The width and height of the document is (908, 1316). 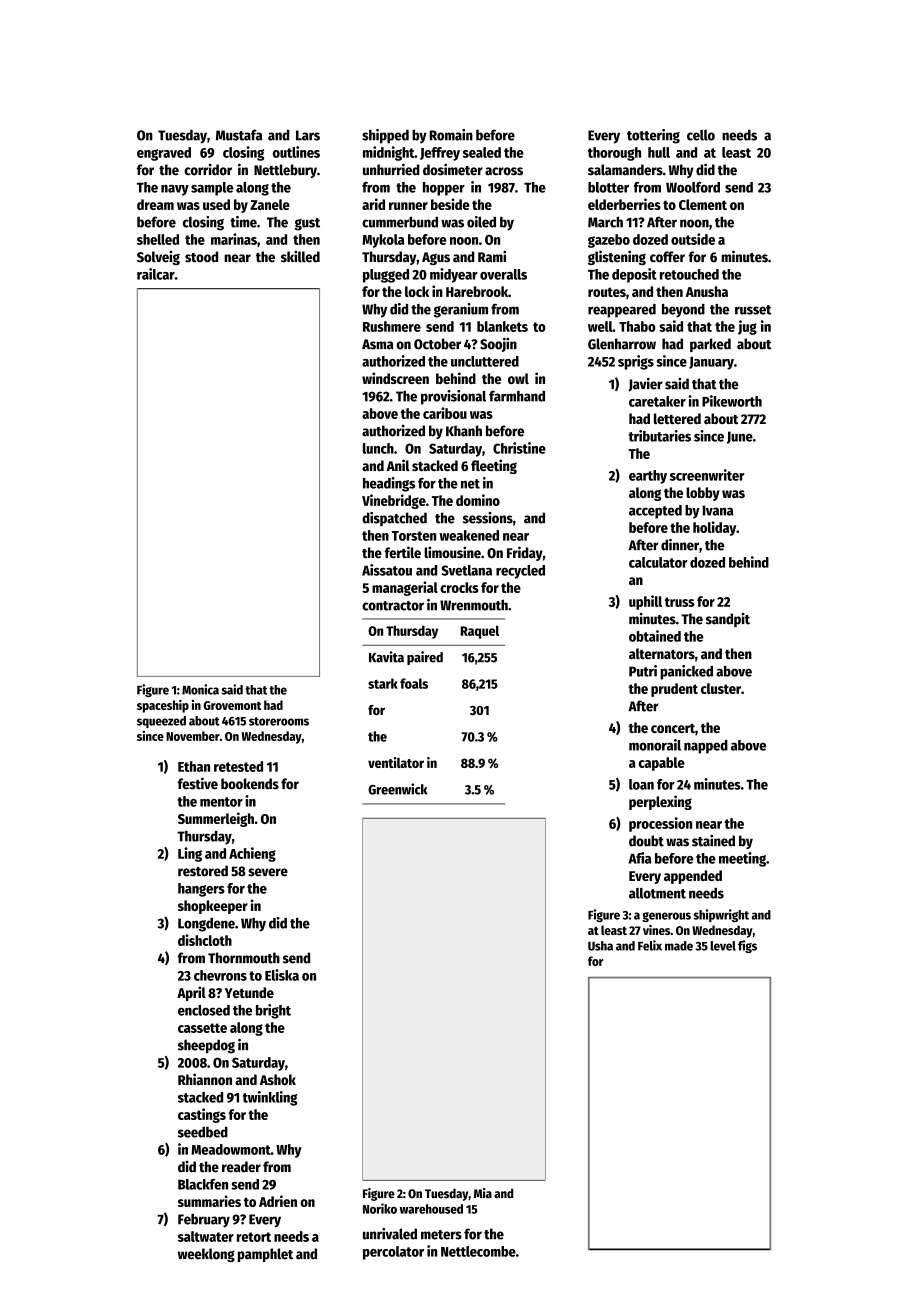 What do you see at coordinates (205, 1079) in the document?
I see `Rhiannon` at bounding box center [205, 1079].
